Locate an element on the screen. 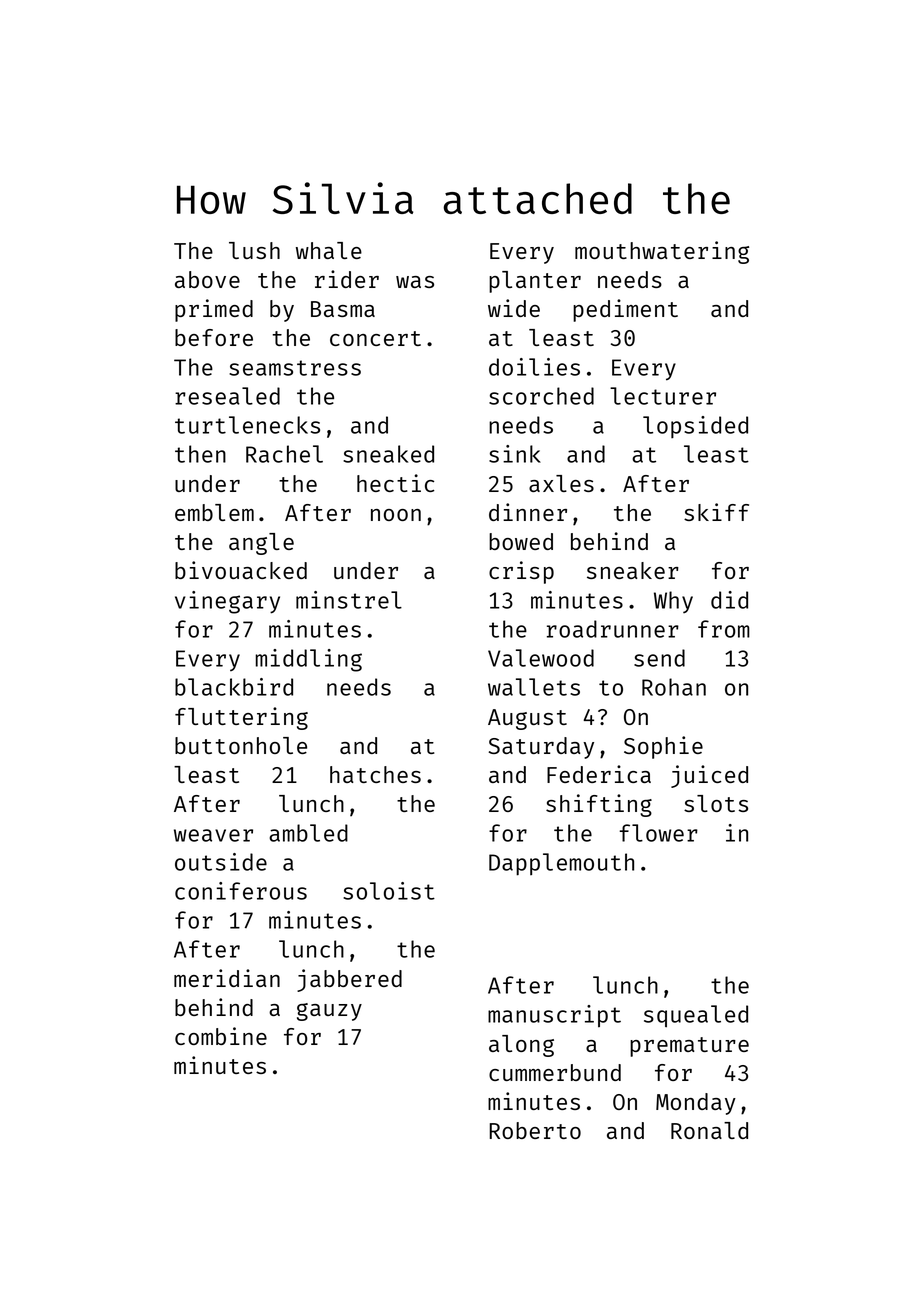  whale is located at coordinates (329, 250).
